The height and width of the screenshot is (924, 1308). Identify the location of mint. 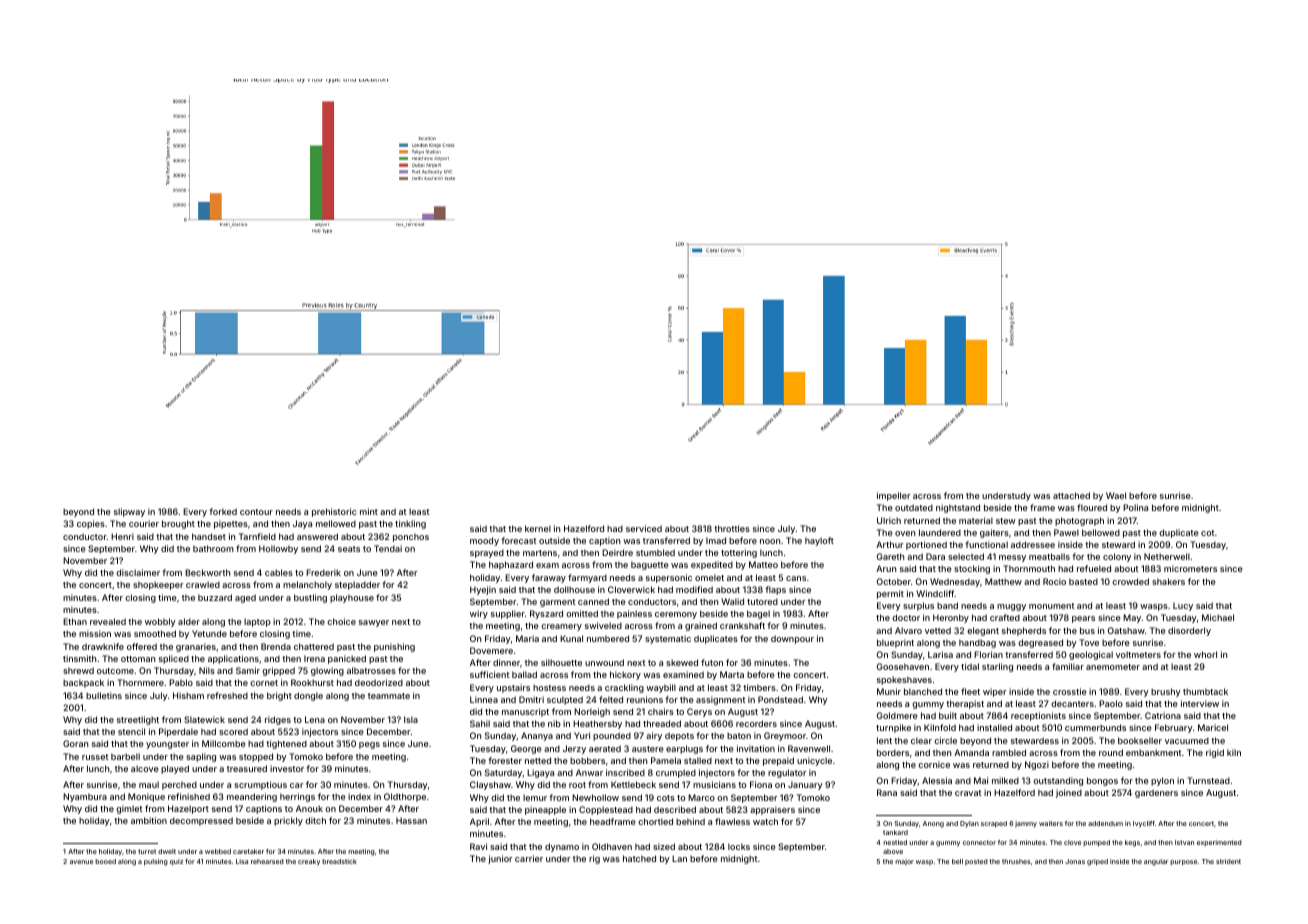
(369, 511).
